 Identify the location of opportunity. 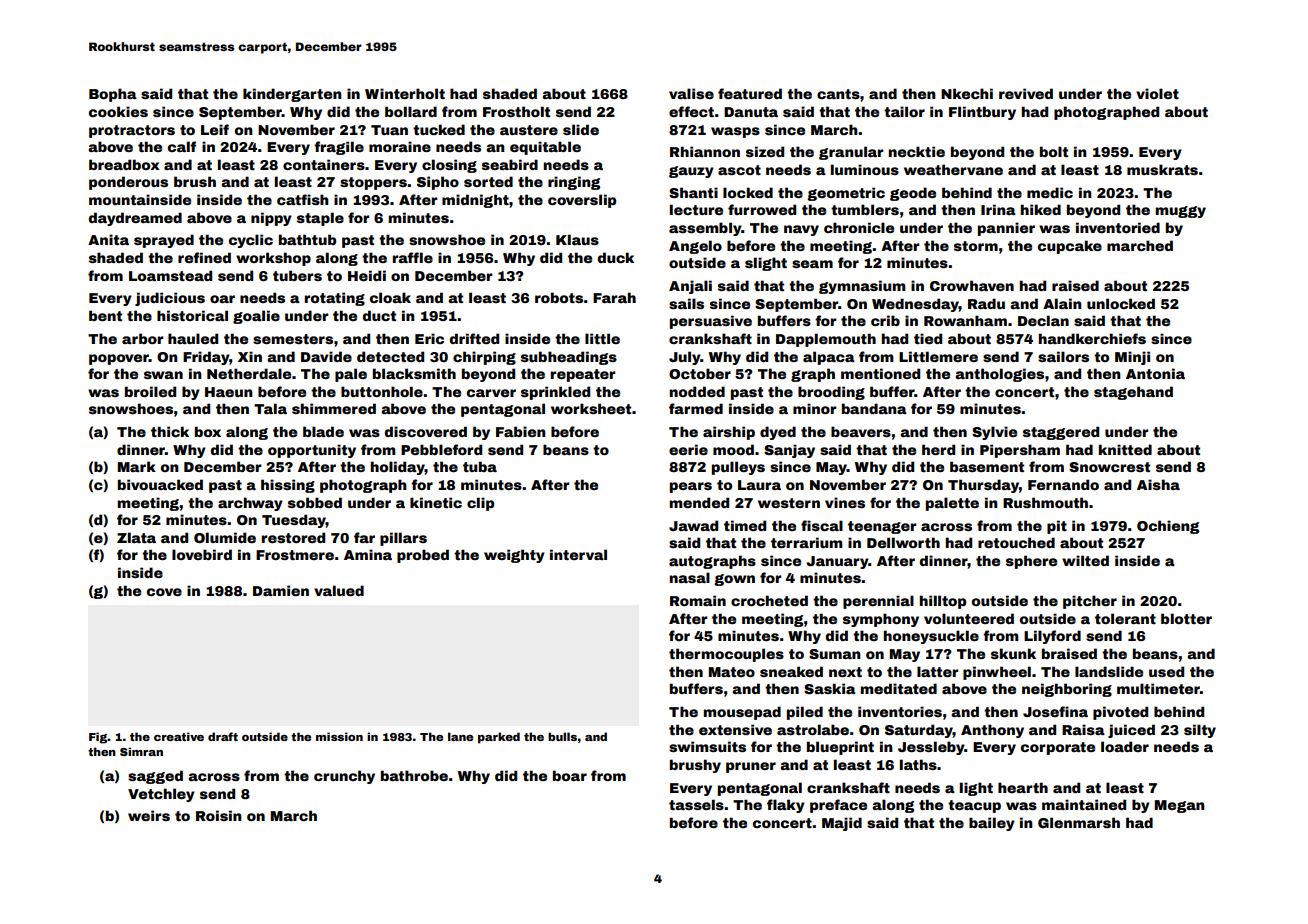
(312, 451).
